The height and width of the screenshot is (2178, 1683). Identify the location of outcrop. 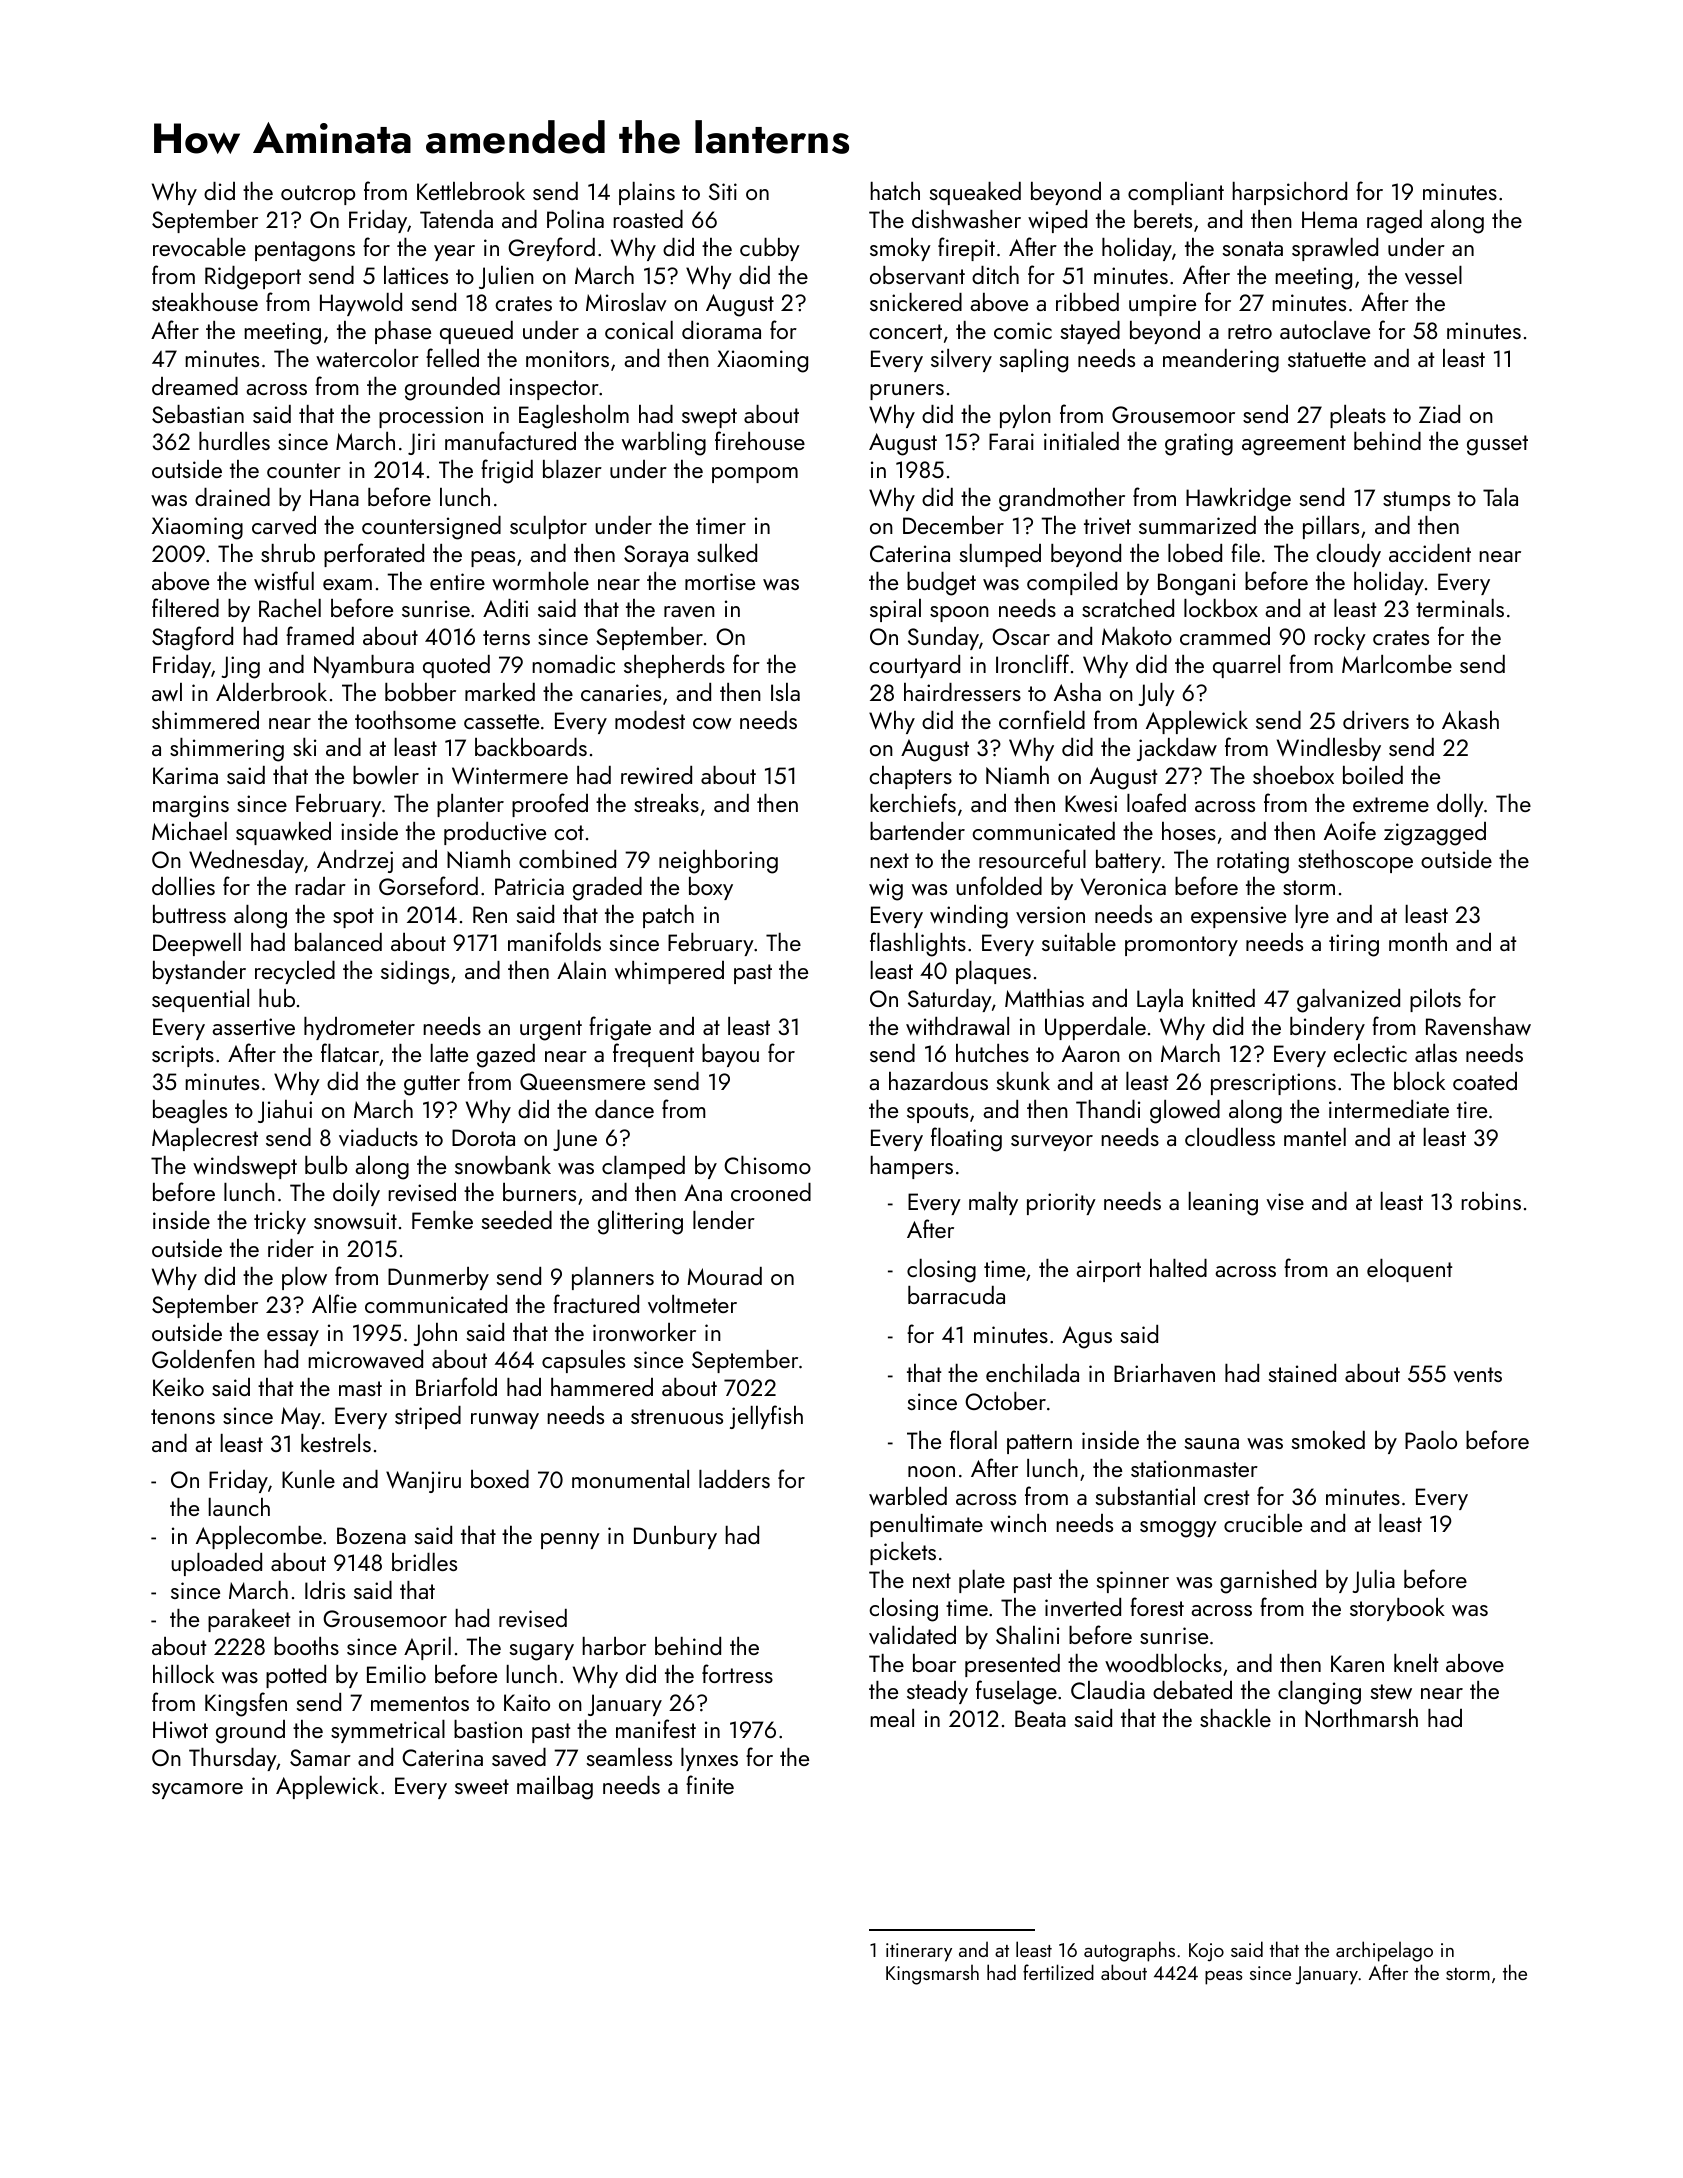
(318, 195).
